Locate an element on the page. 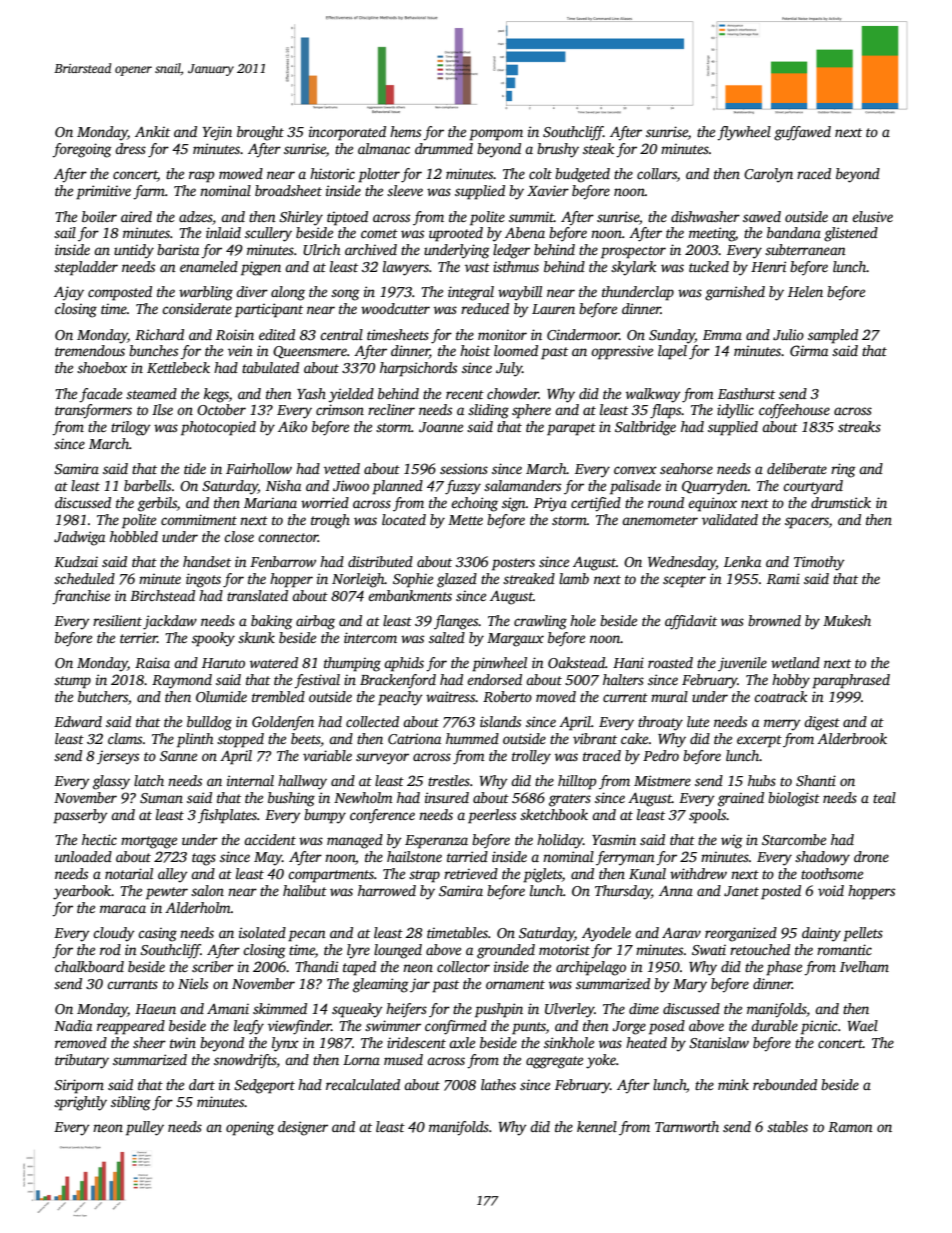 This image has height=1233, width=952. pompom is located at coordinates (496, 135).
